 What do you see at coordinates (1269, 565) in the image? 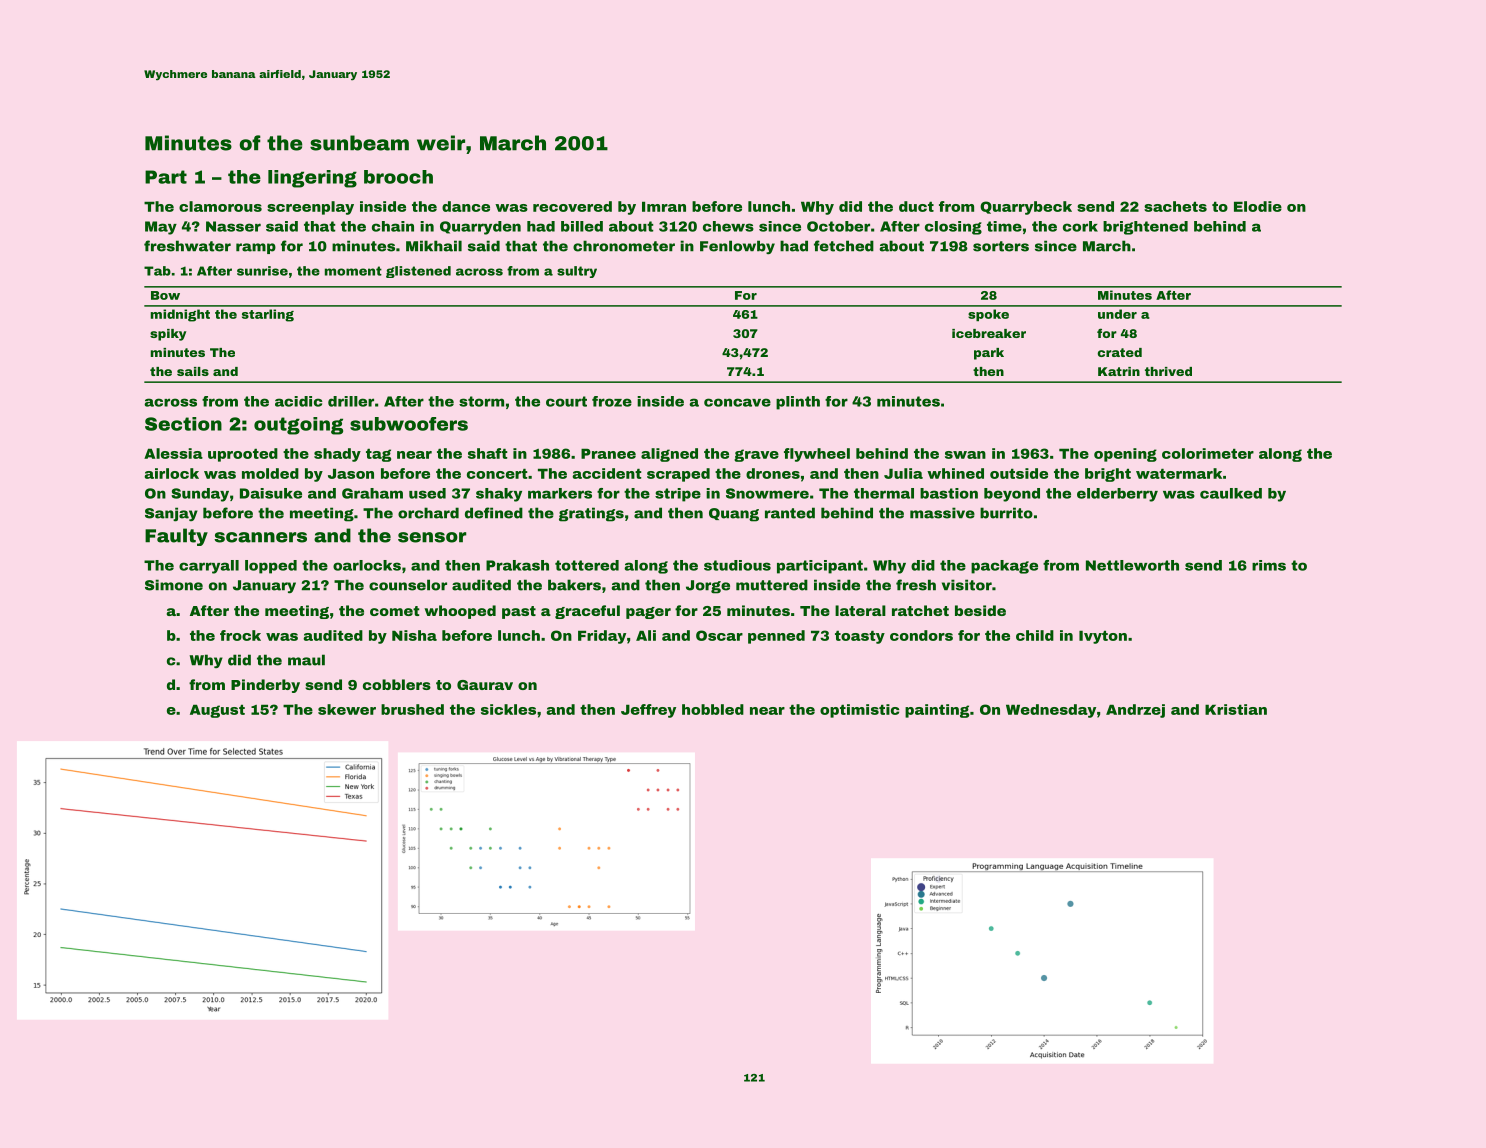
I see `rims` at bounding box center [1269, 565].
